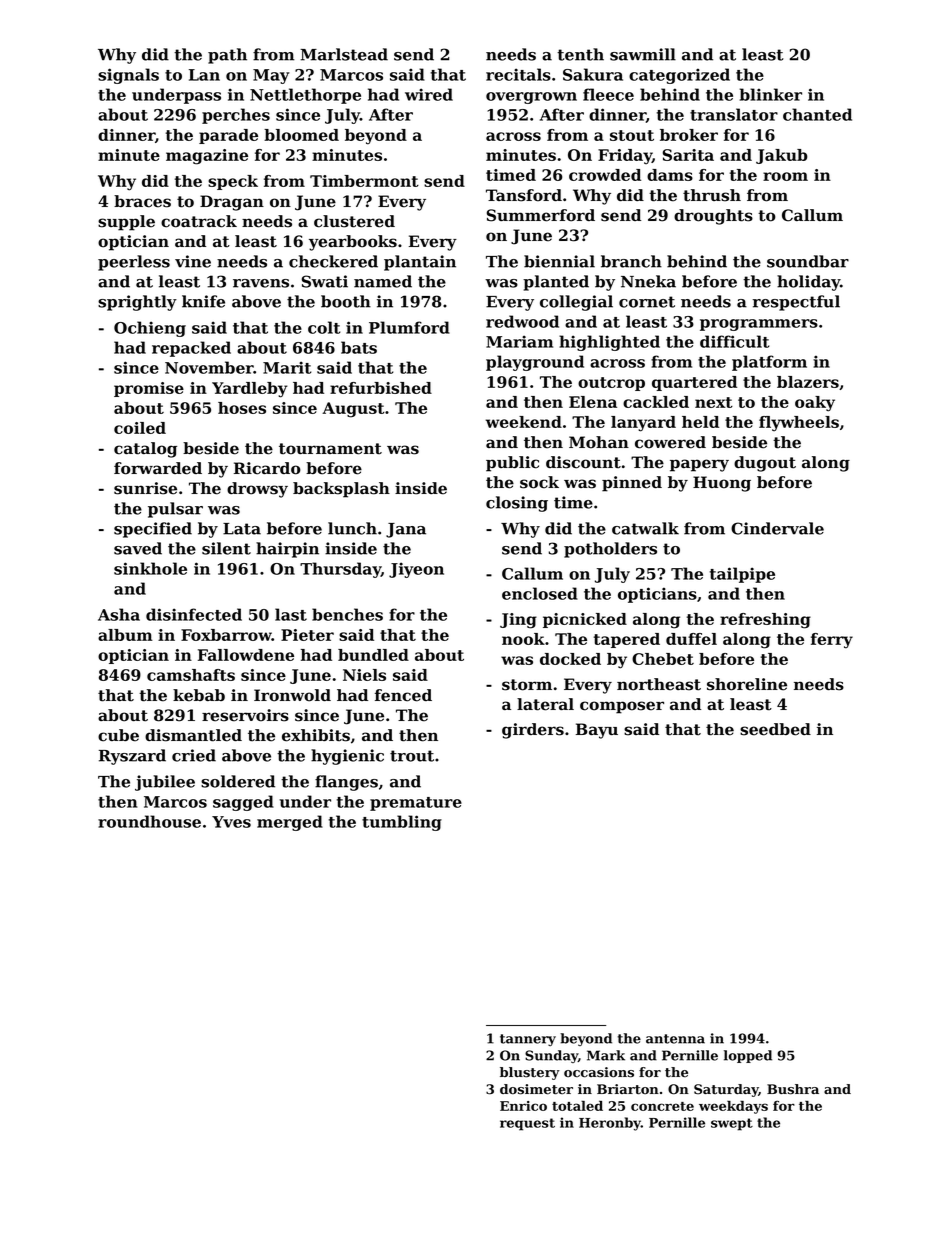 The image size is (952, 1233). What do you see at coordinates (580, 54) in the image?
I see `tenth` at bounding box center [580, 54].
